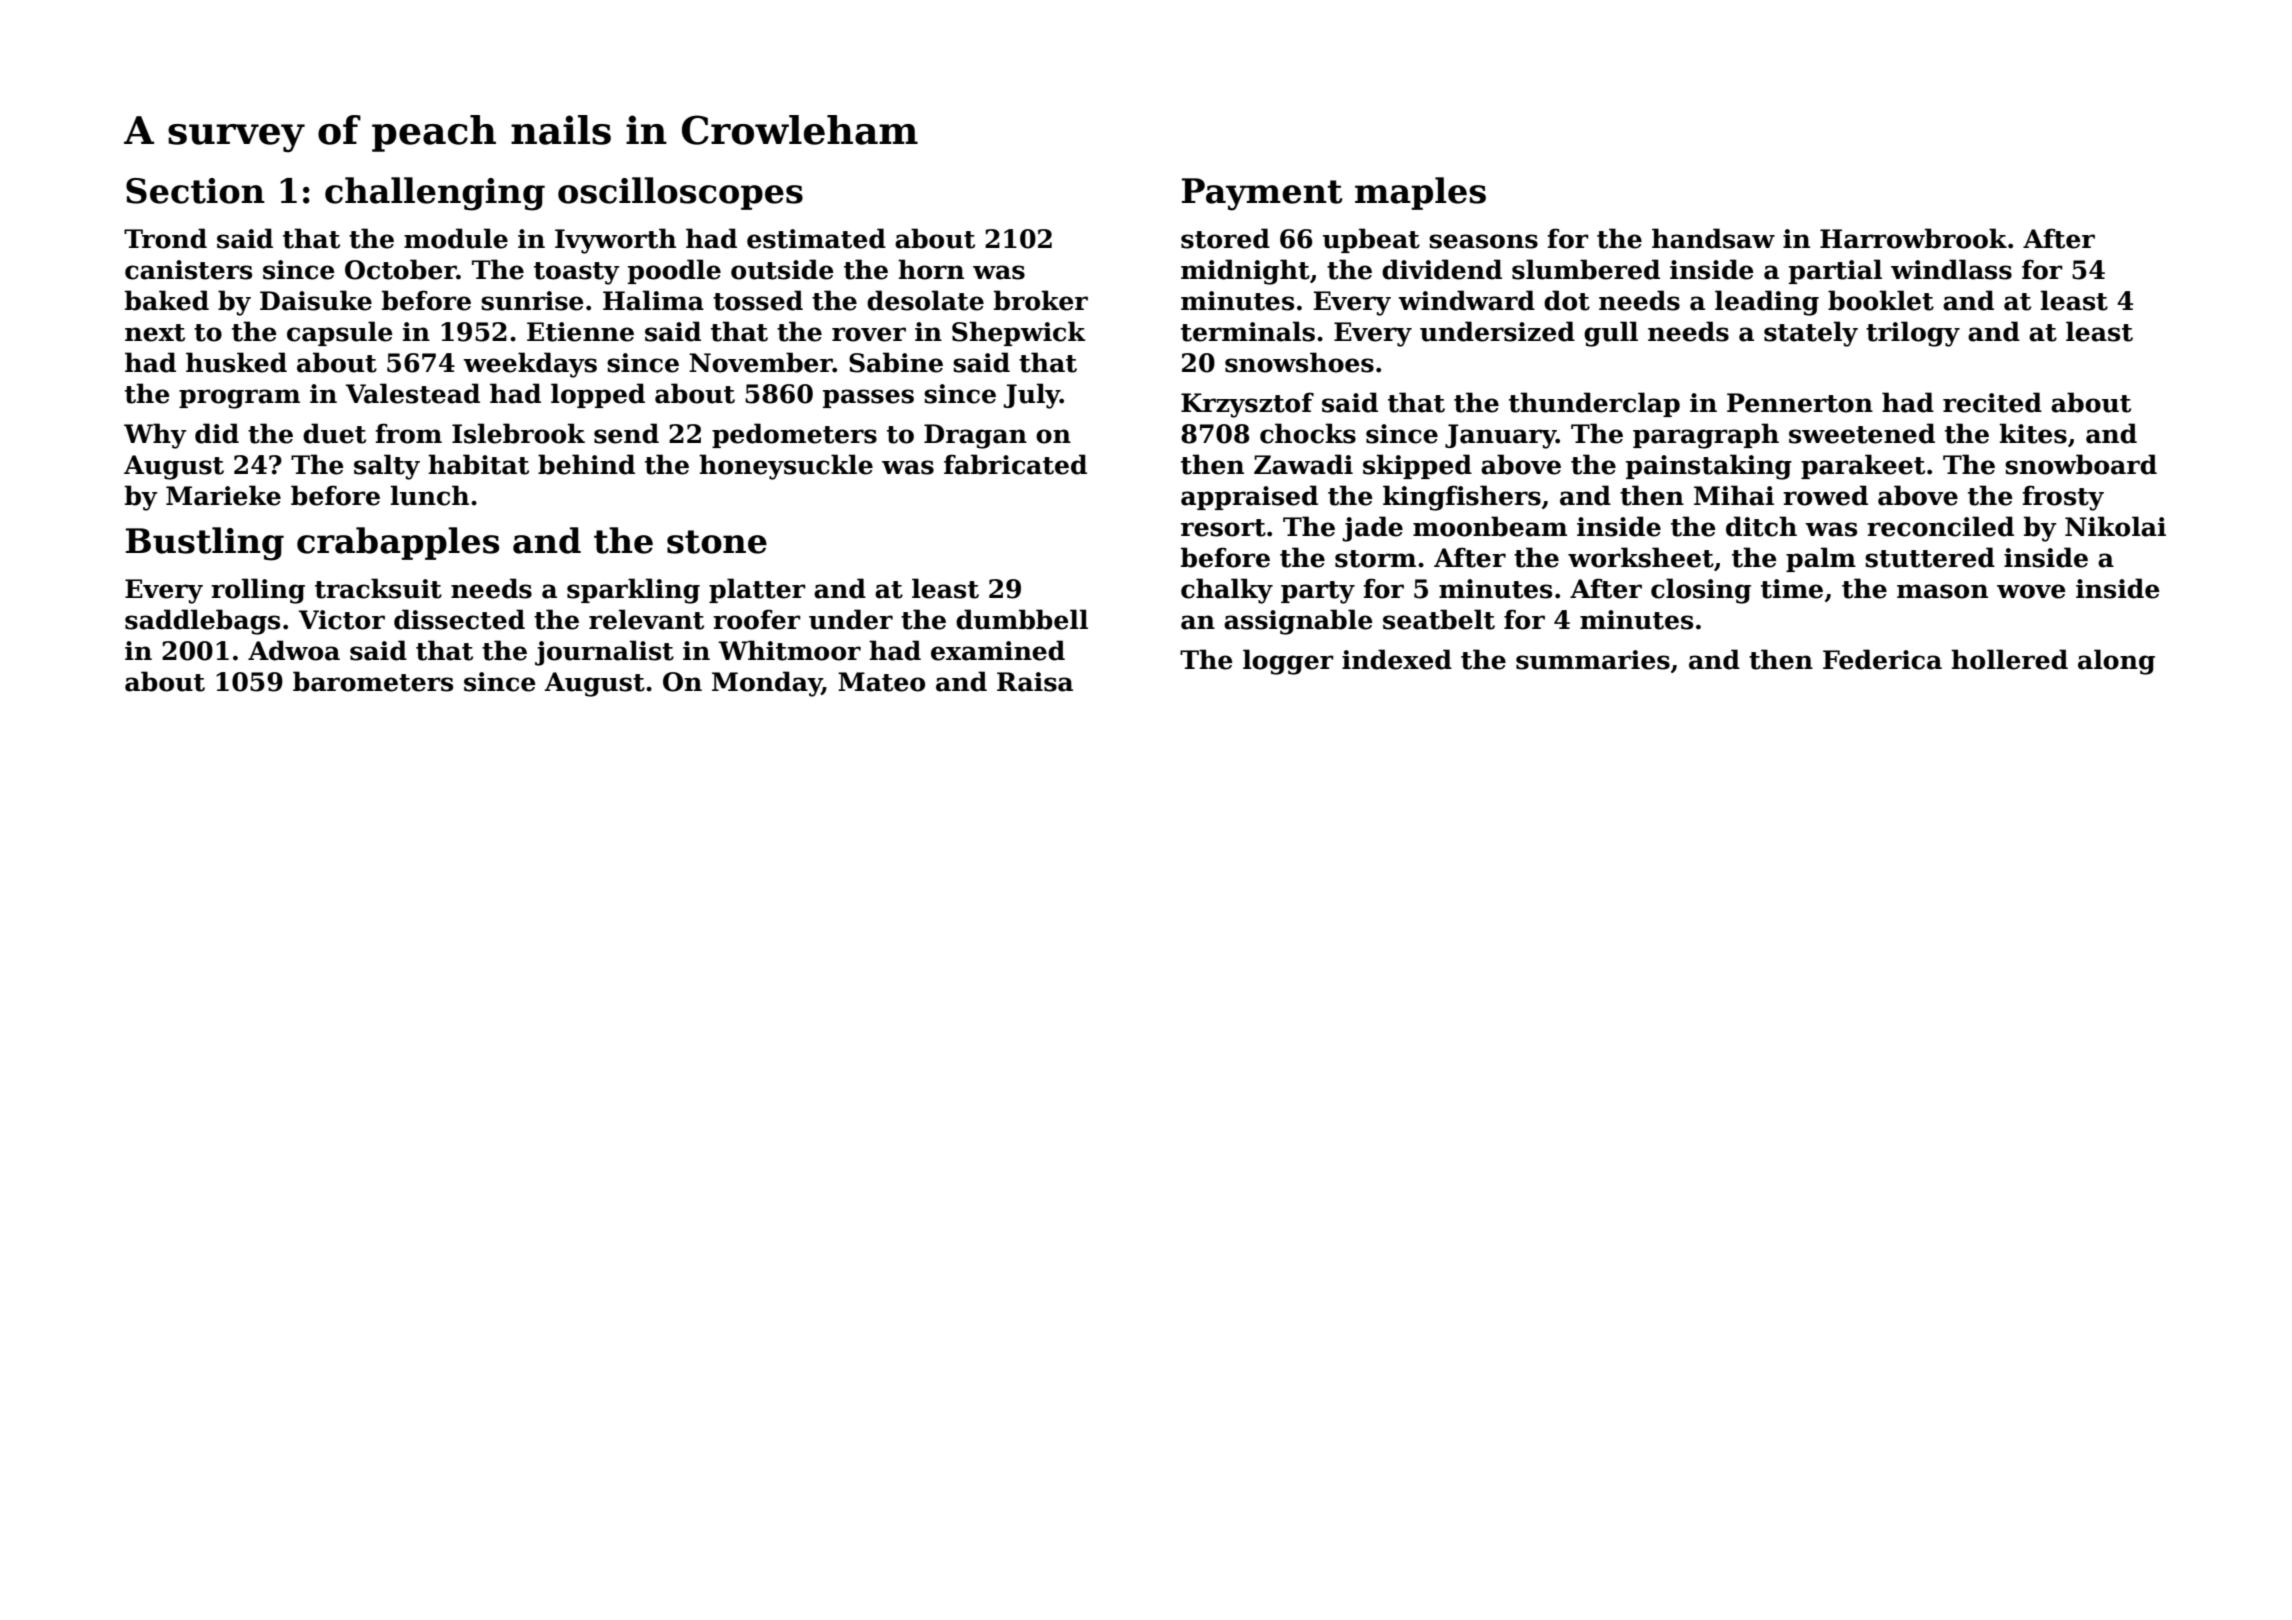  What do you see at coordinates (195, 191) in the screenshot?
I see `Section` at bounding box center [195, 191].
